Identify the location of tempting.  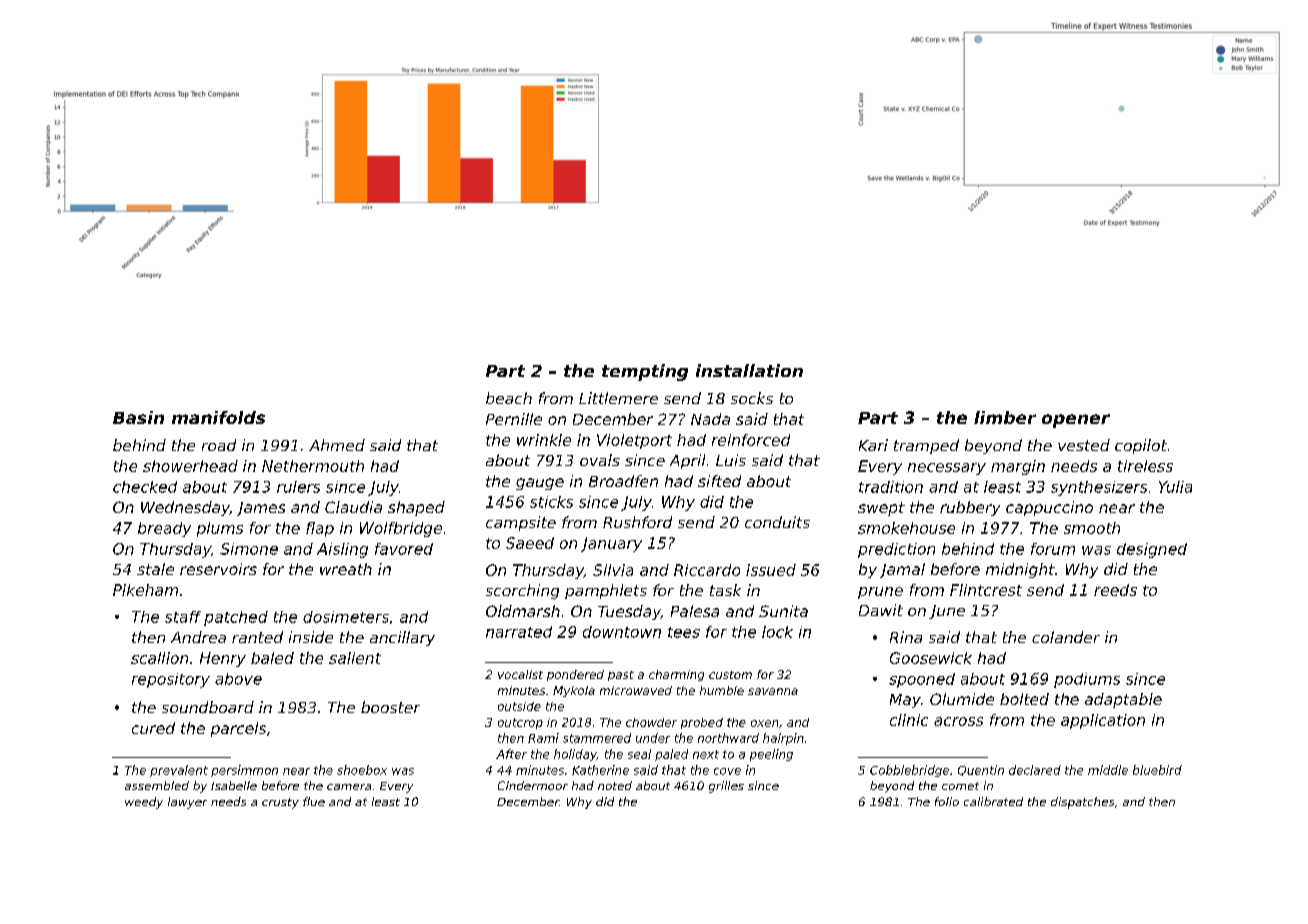
(645, 372).
